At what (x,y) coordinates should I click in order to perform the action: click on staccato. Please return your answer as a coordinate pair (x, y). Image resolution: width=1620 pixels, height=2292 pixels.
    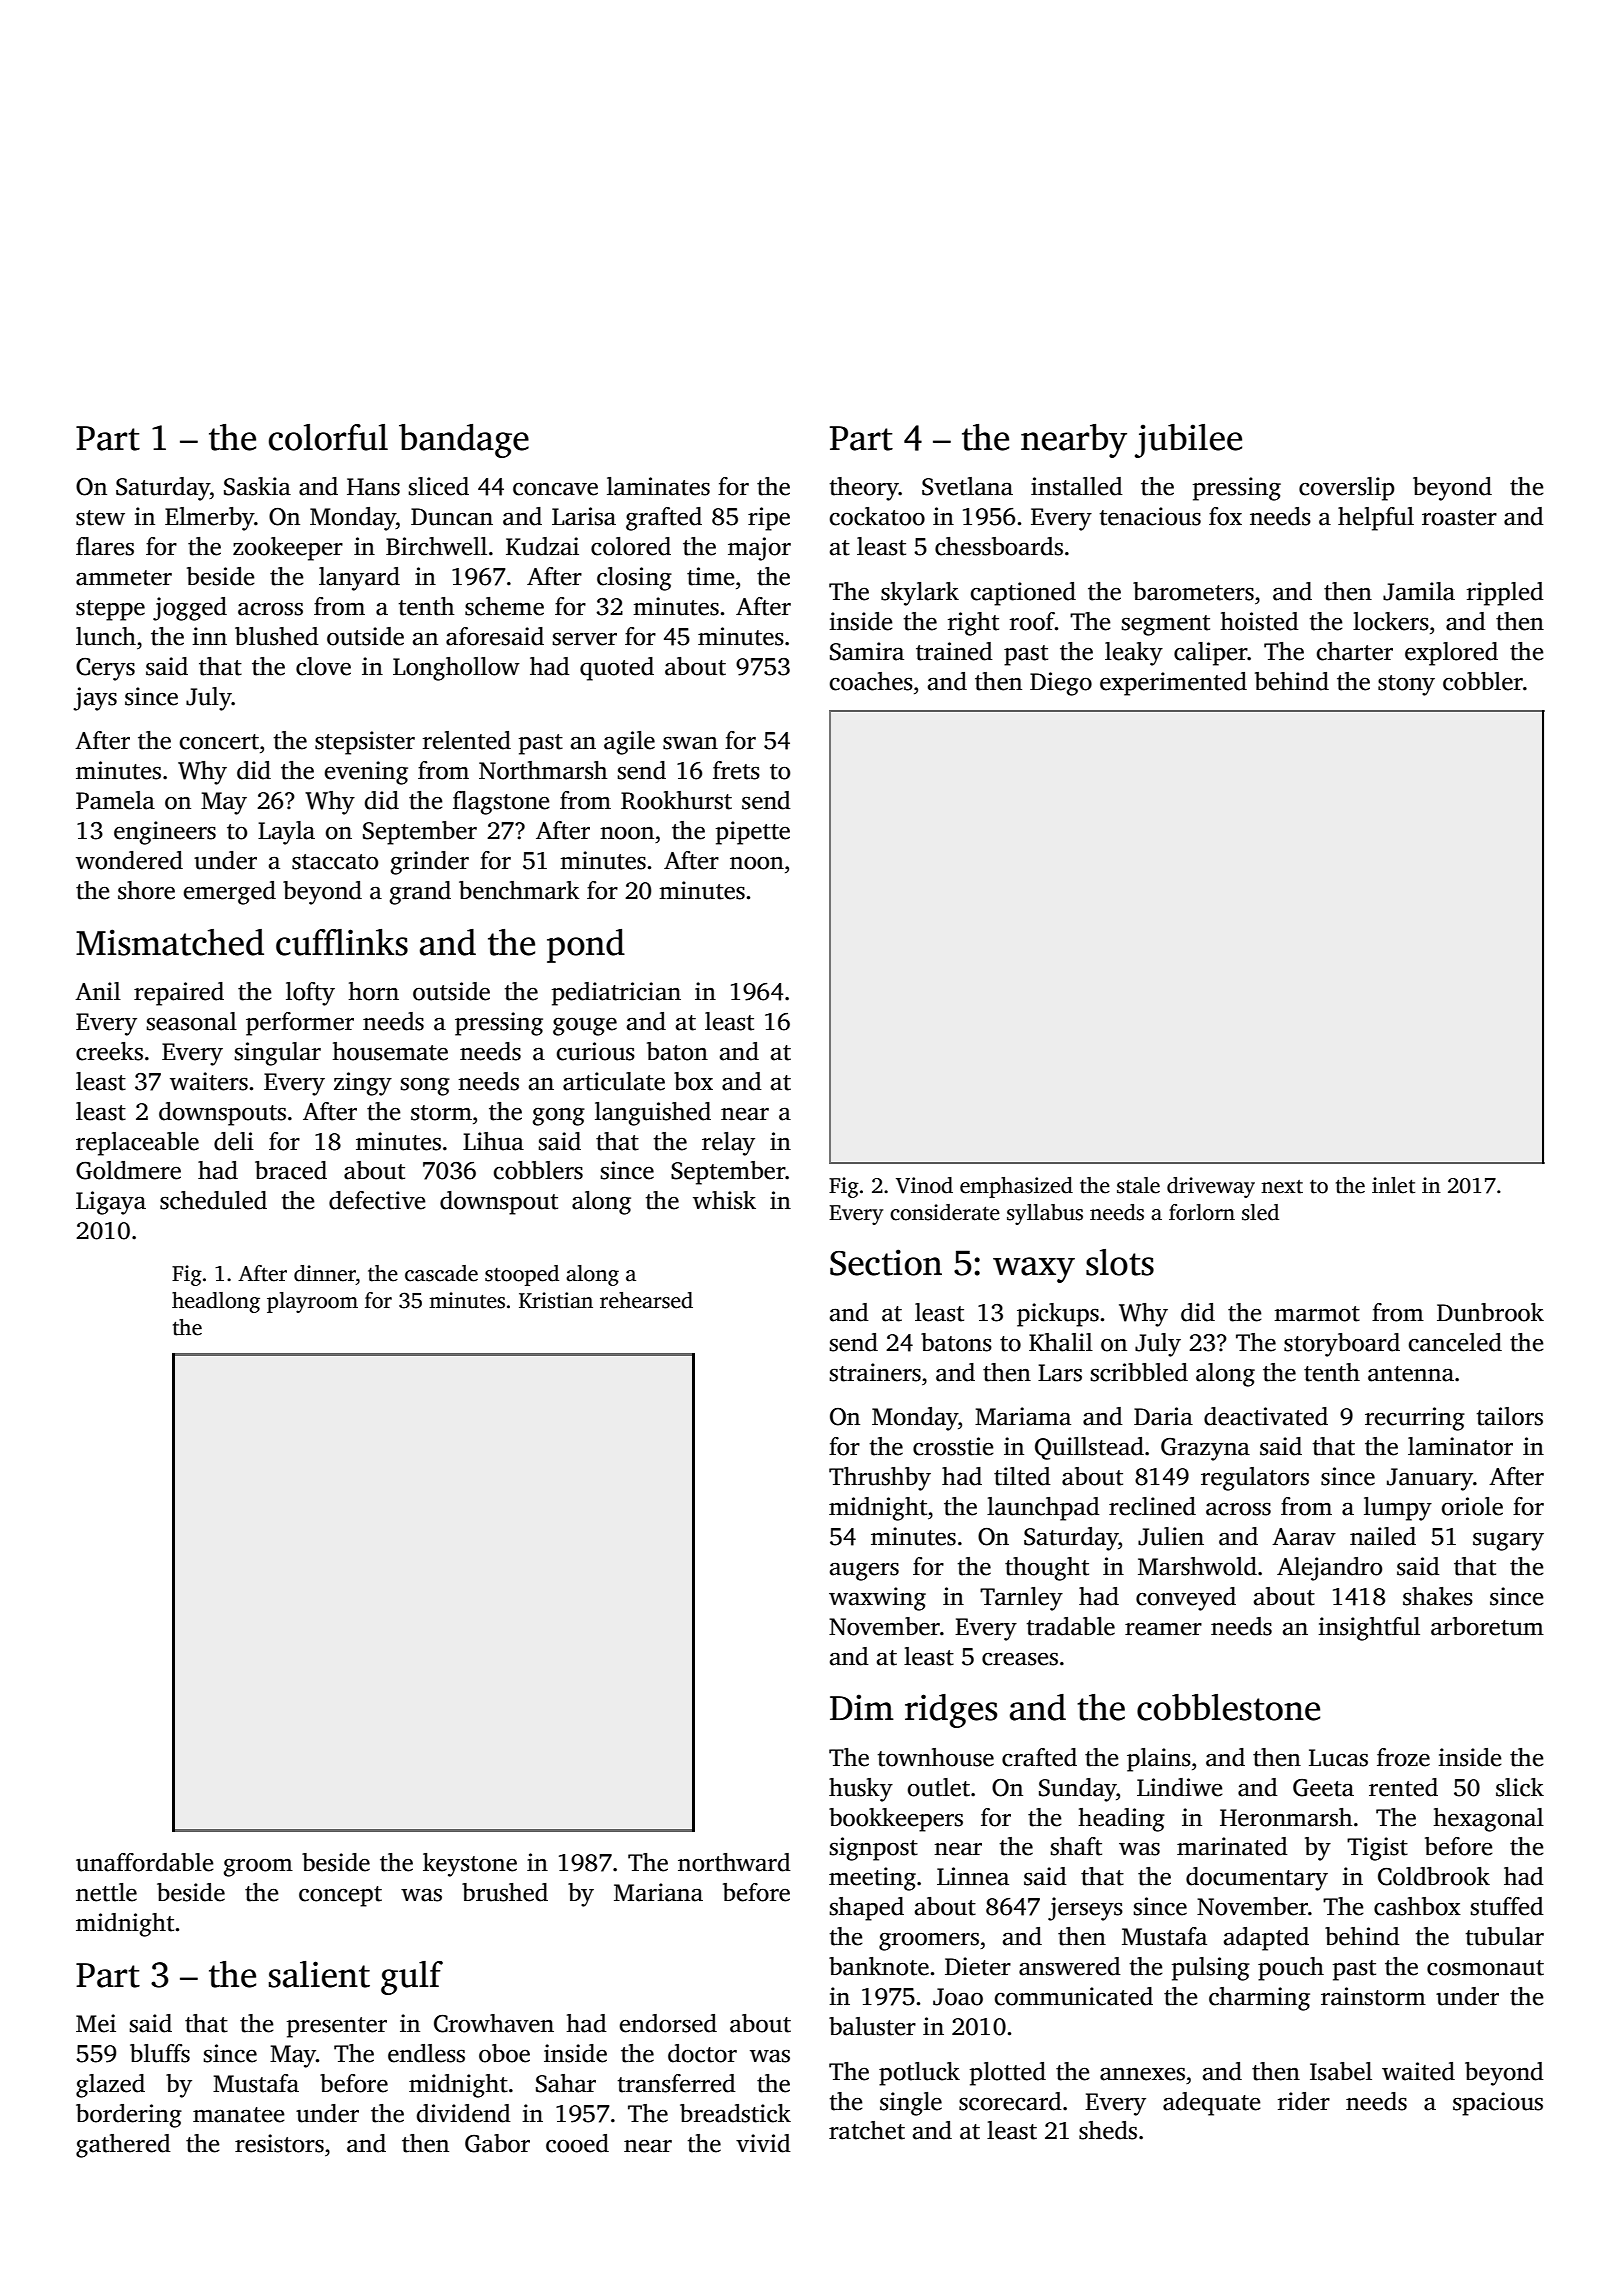
    Looking at the image, I should click on (335, 862).
